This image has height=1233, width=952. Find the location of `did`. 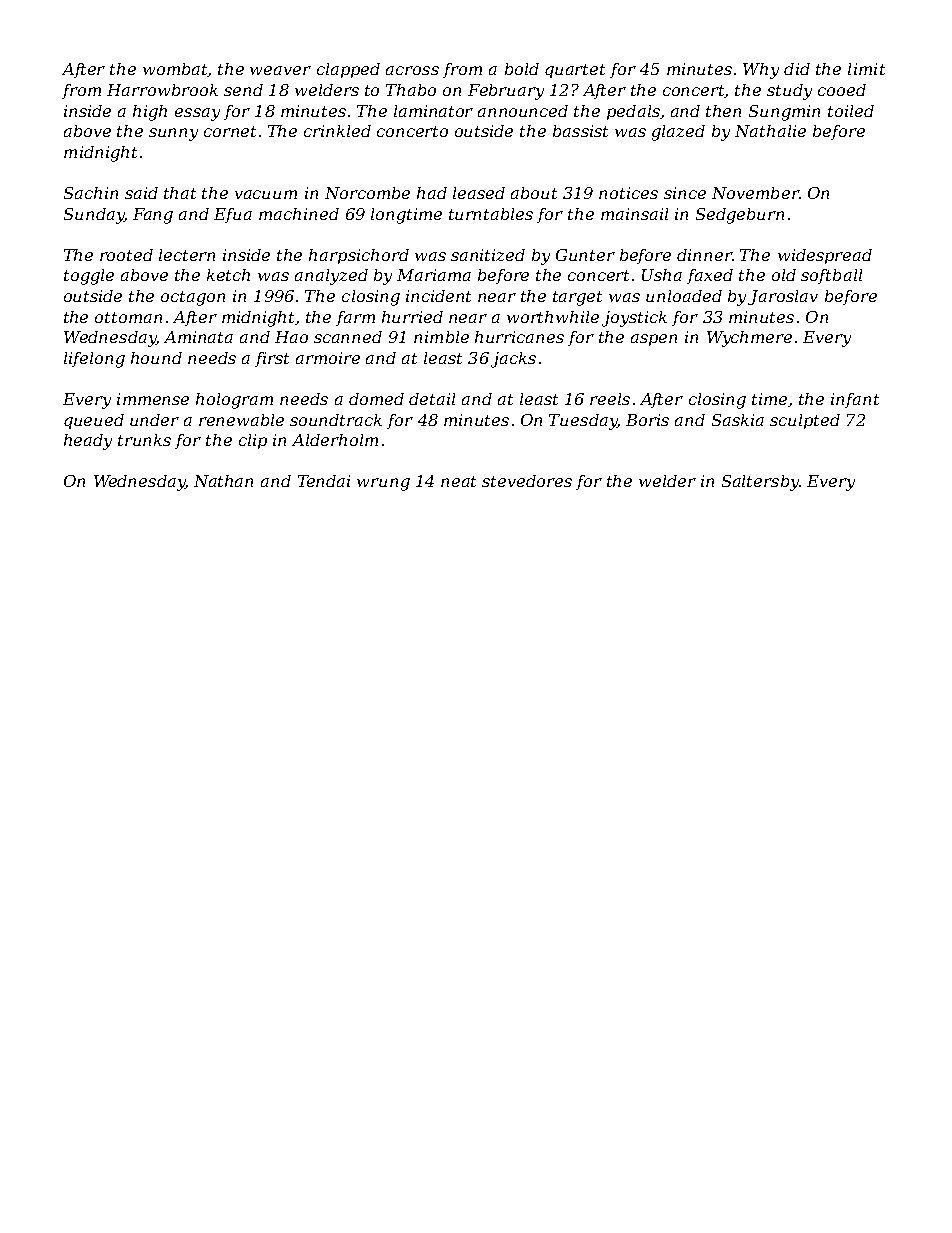

did is located at coordinates (797, 69).
